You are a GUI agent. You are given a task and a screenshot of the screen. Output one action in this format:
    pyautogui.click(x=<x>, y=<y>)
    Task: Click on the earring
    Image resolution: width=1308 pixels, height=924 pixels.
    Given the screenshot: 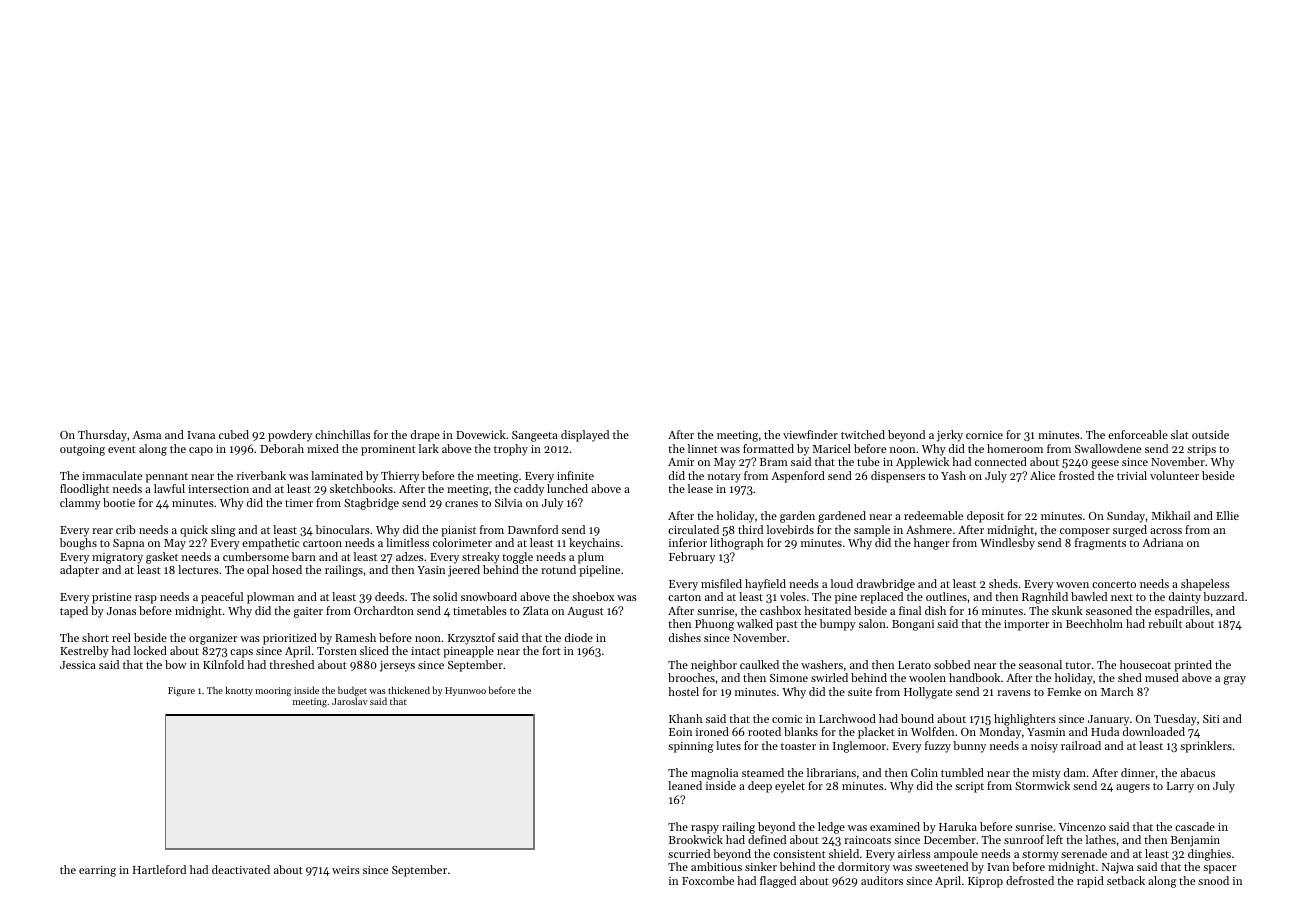 What is the action you would take?
    pyautogui.click(x=97, y=871)
